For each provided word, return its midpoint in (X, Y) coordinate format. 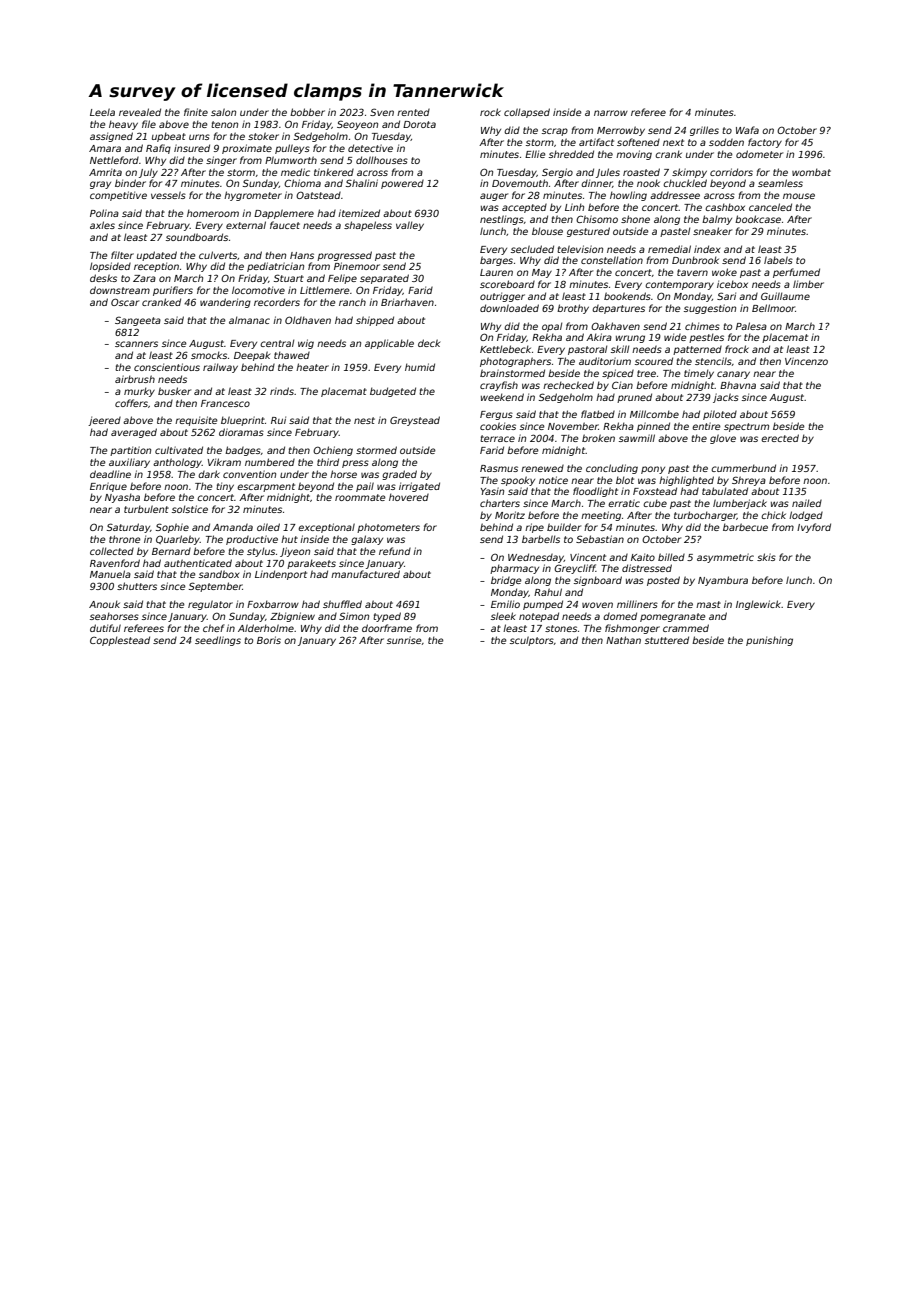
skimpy (689, 173)
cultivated (179, 450)
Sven (382, 112)
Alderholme (266, 628)
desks (103, 278)
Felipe (342, 279)
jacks (726, 398)
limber (808, 284)
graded (399, 475)
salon (223, 112)
